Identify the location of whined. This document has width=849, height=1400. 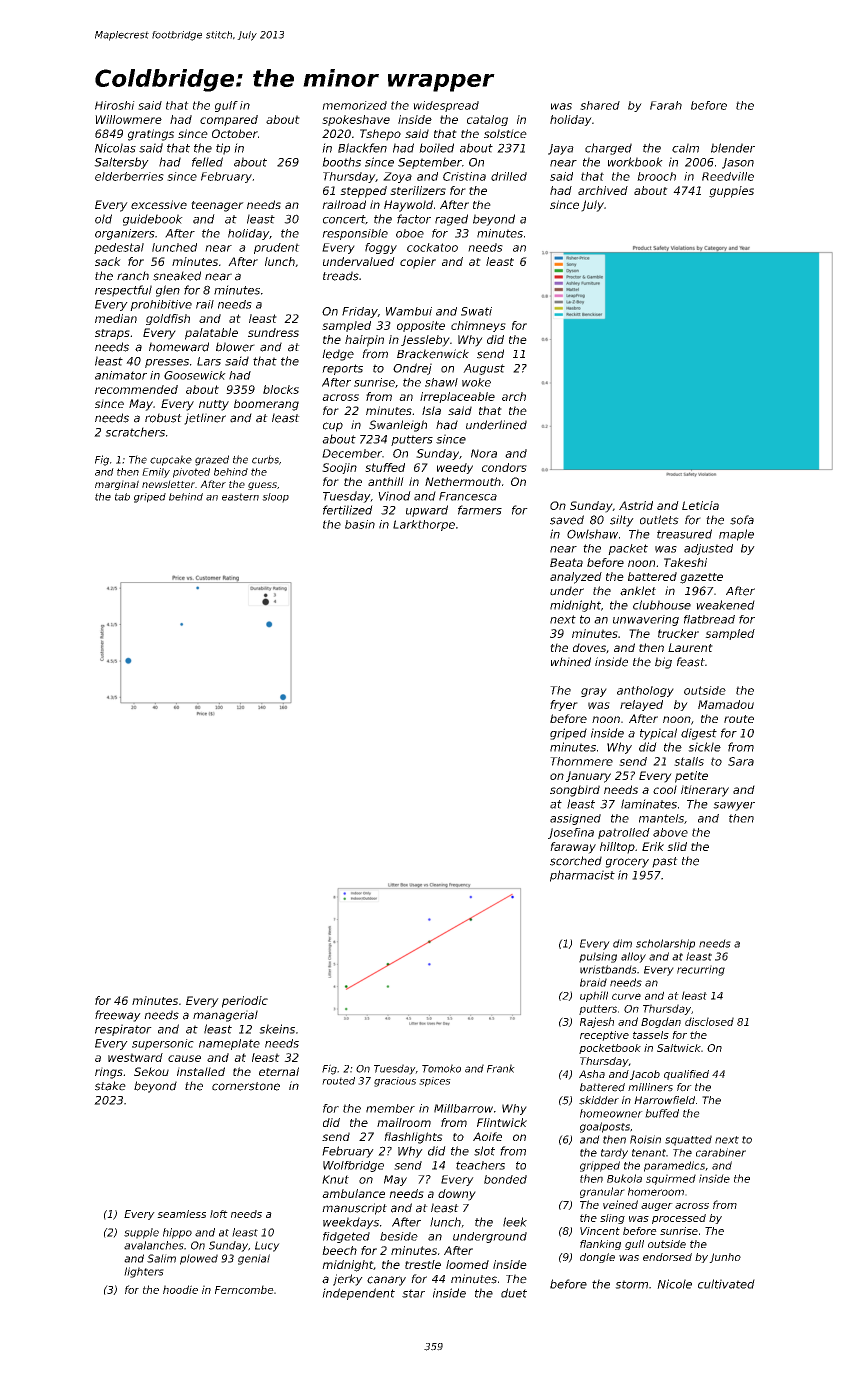
(571, 662).
